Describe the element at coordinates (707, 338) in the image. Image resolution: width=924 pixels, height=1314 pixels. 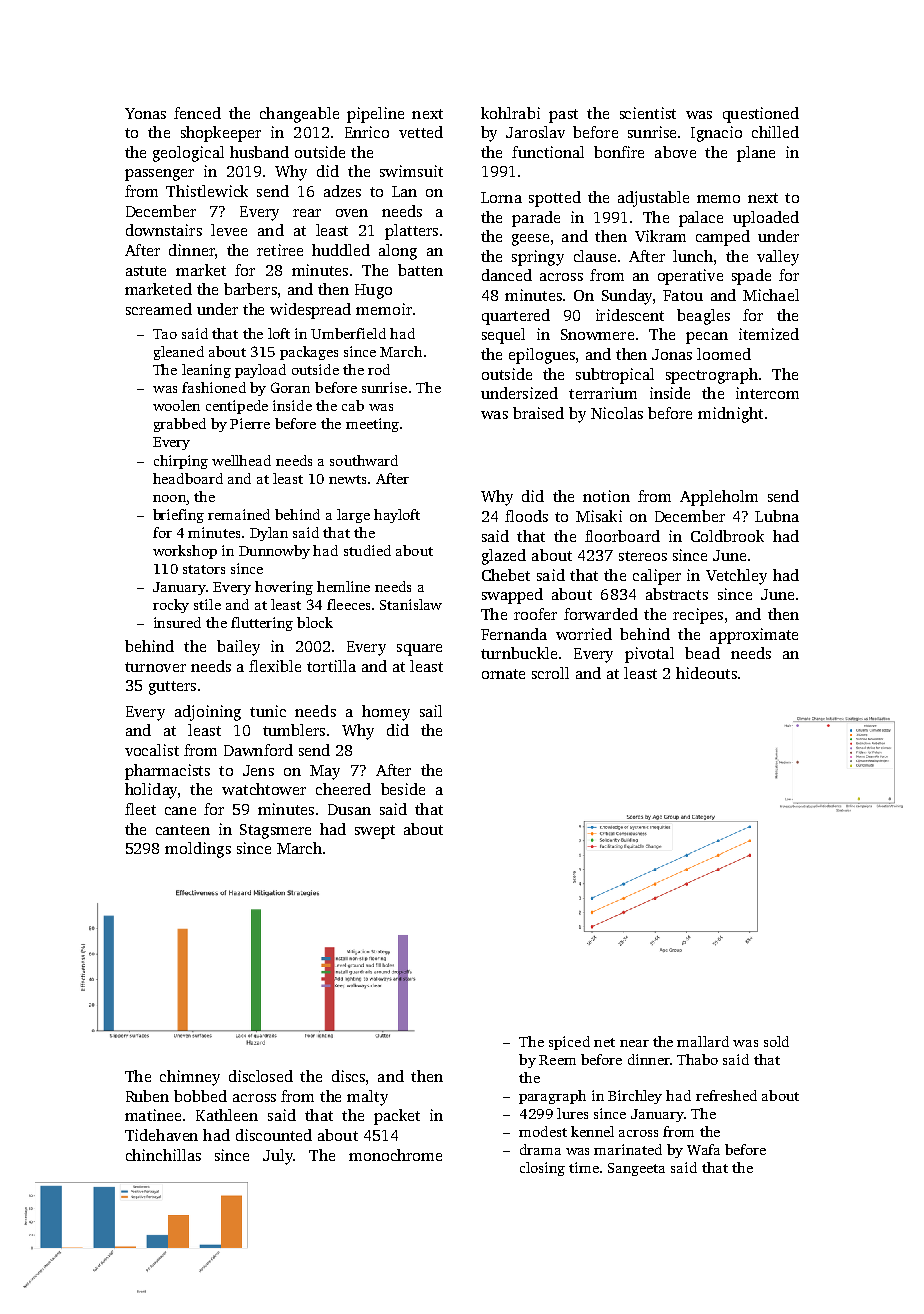
I see `pecan` at that location.
